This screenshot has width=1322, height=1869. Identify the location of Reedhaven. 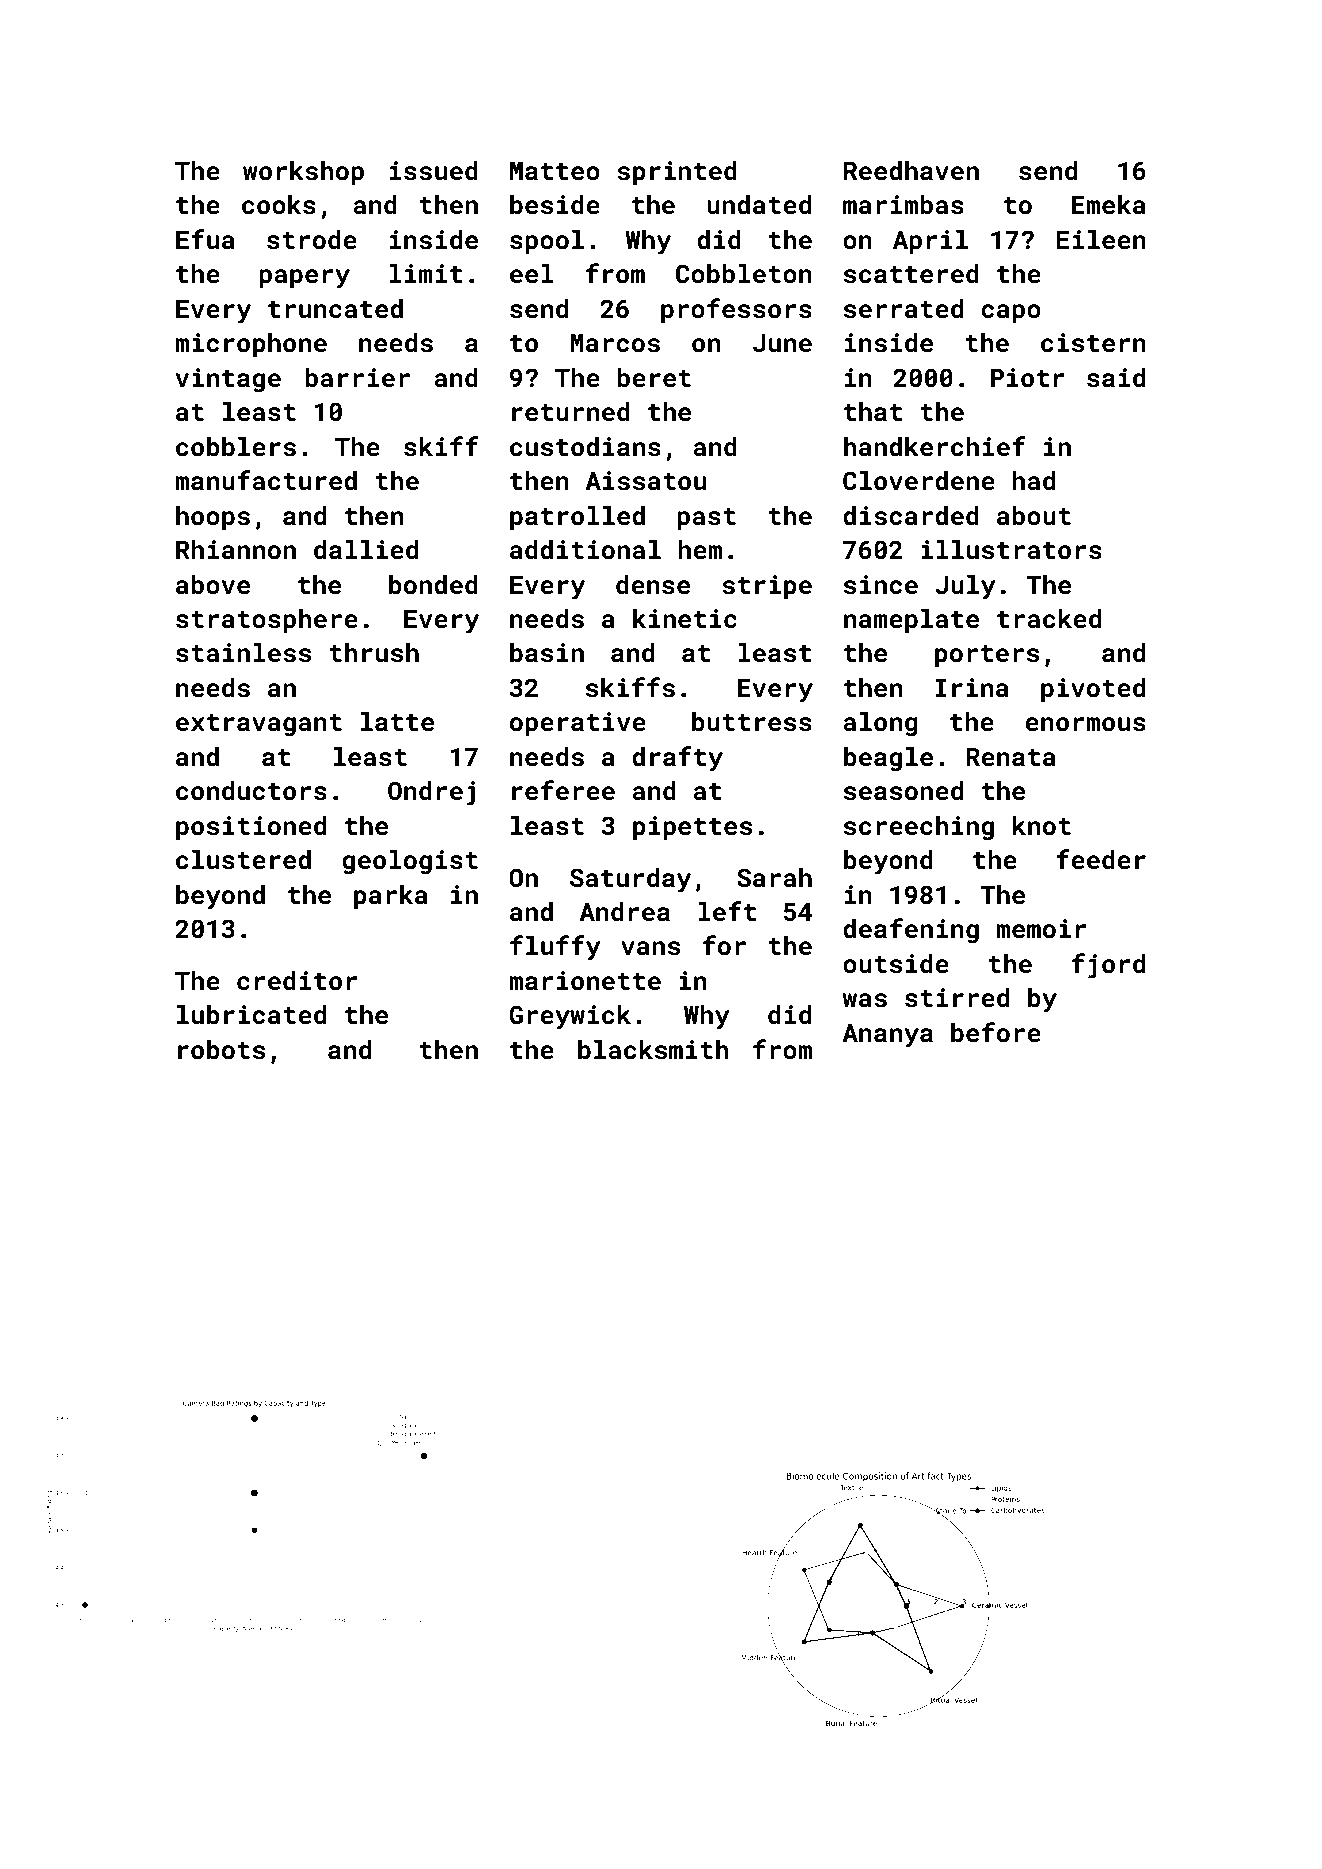
(911, 171).
